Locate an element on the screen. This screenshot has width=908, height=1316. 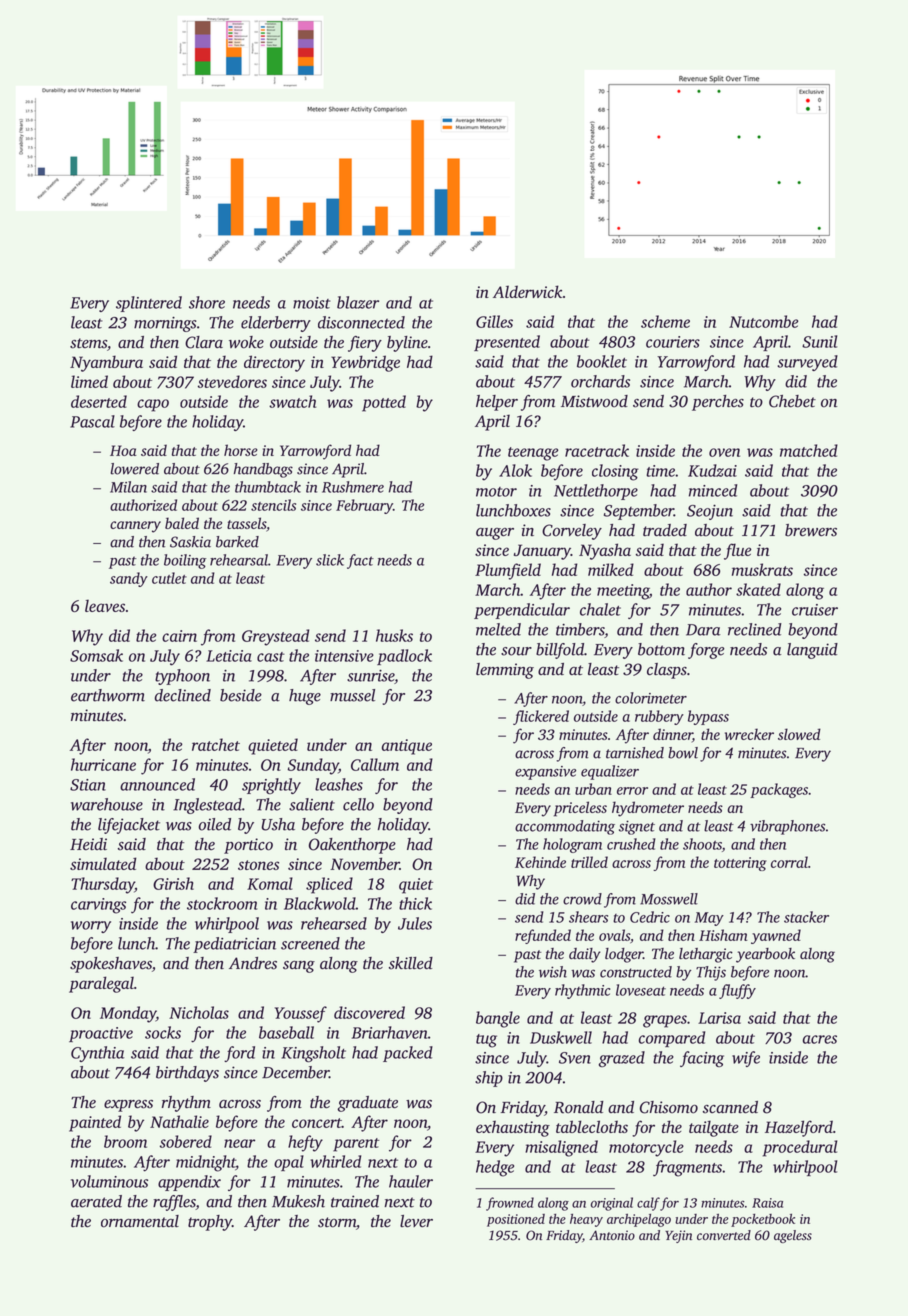
acres is located at coordinates (820, 1039).
